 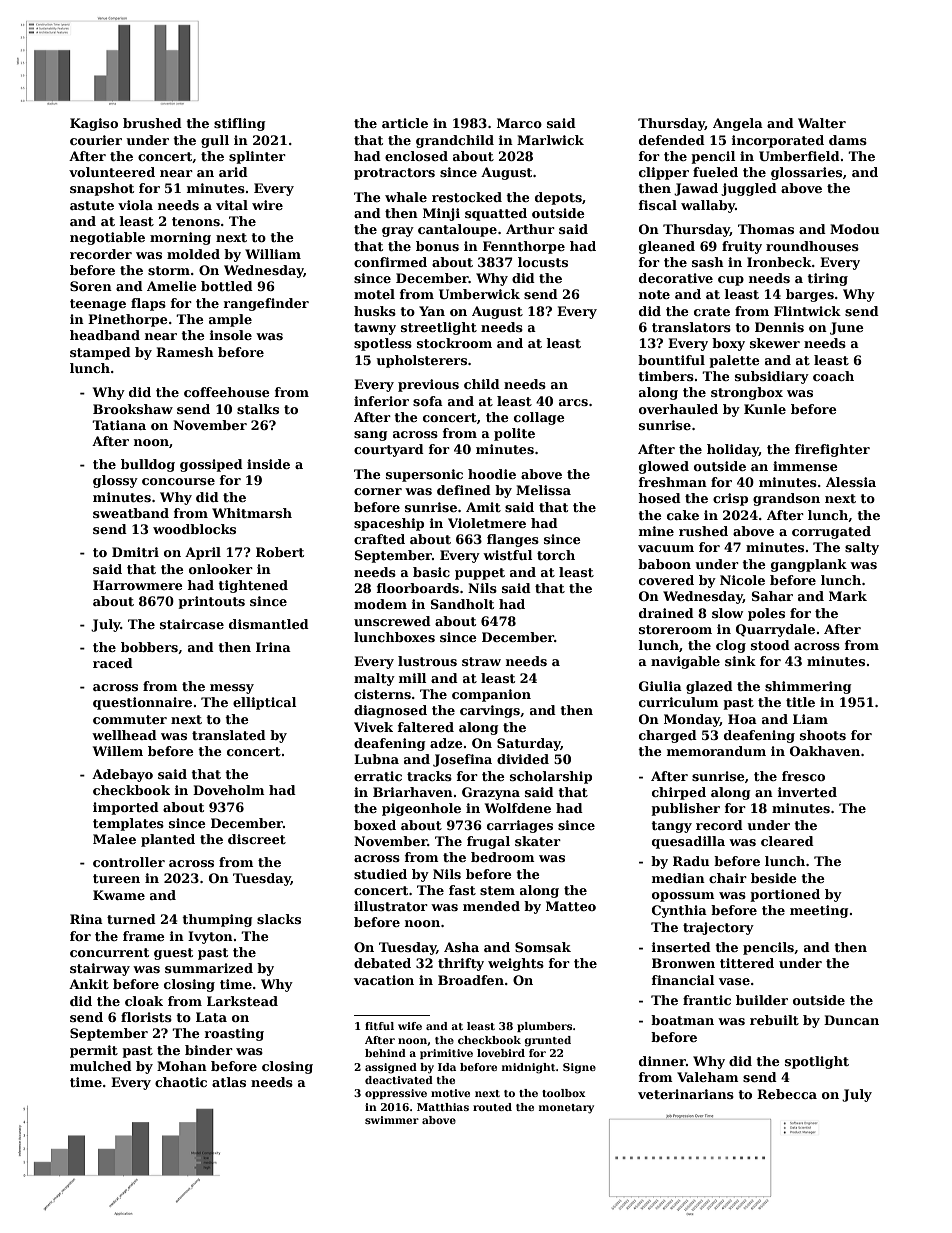 What do you see at coordinates (688, 842) in the image?
I see `quesadilla` at bounding box center [688, 842].
